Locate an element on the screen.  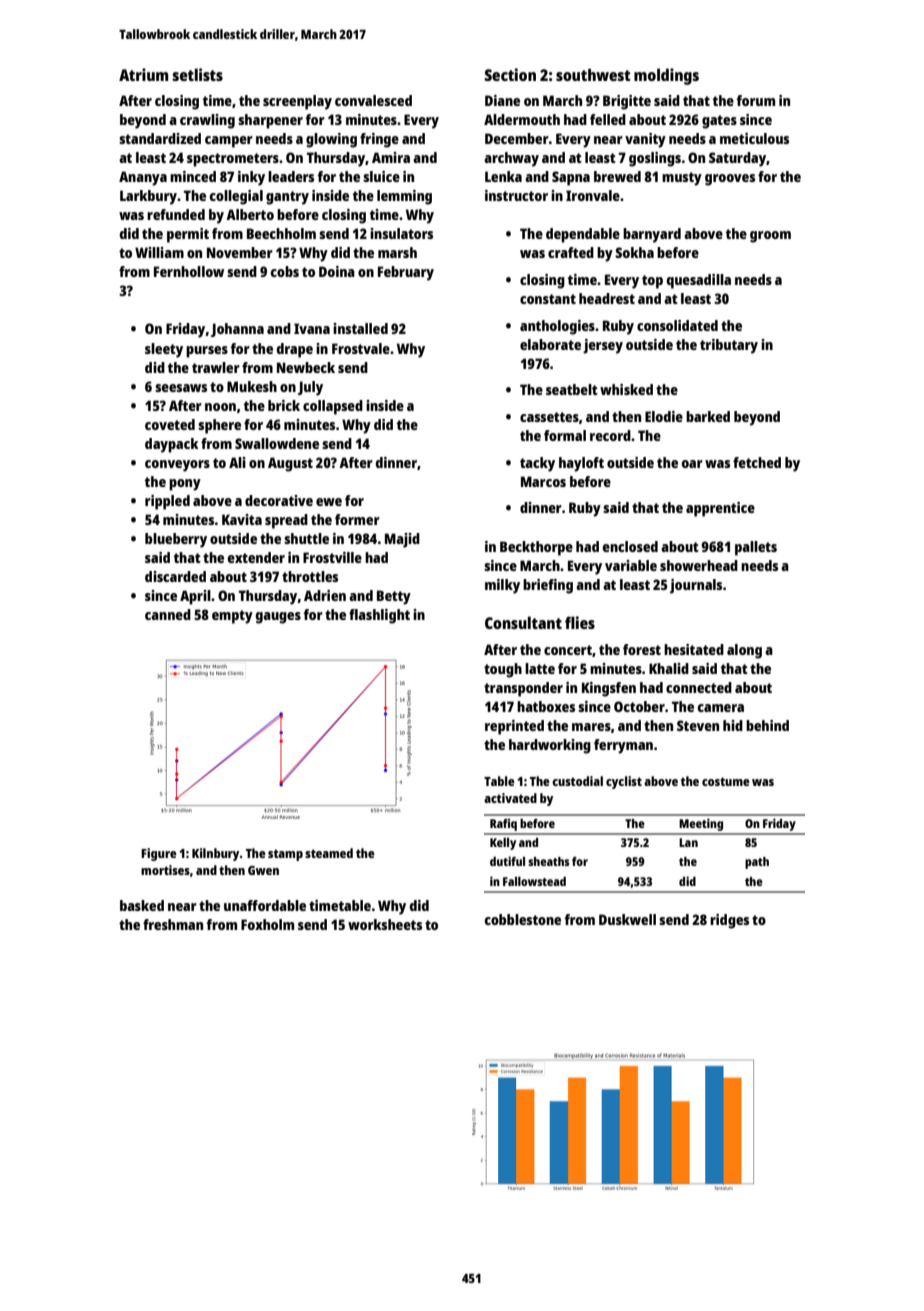
moldings is located at coordinates (666, 76).
